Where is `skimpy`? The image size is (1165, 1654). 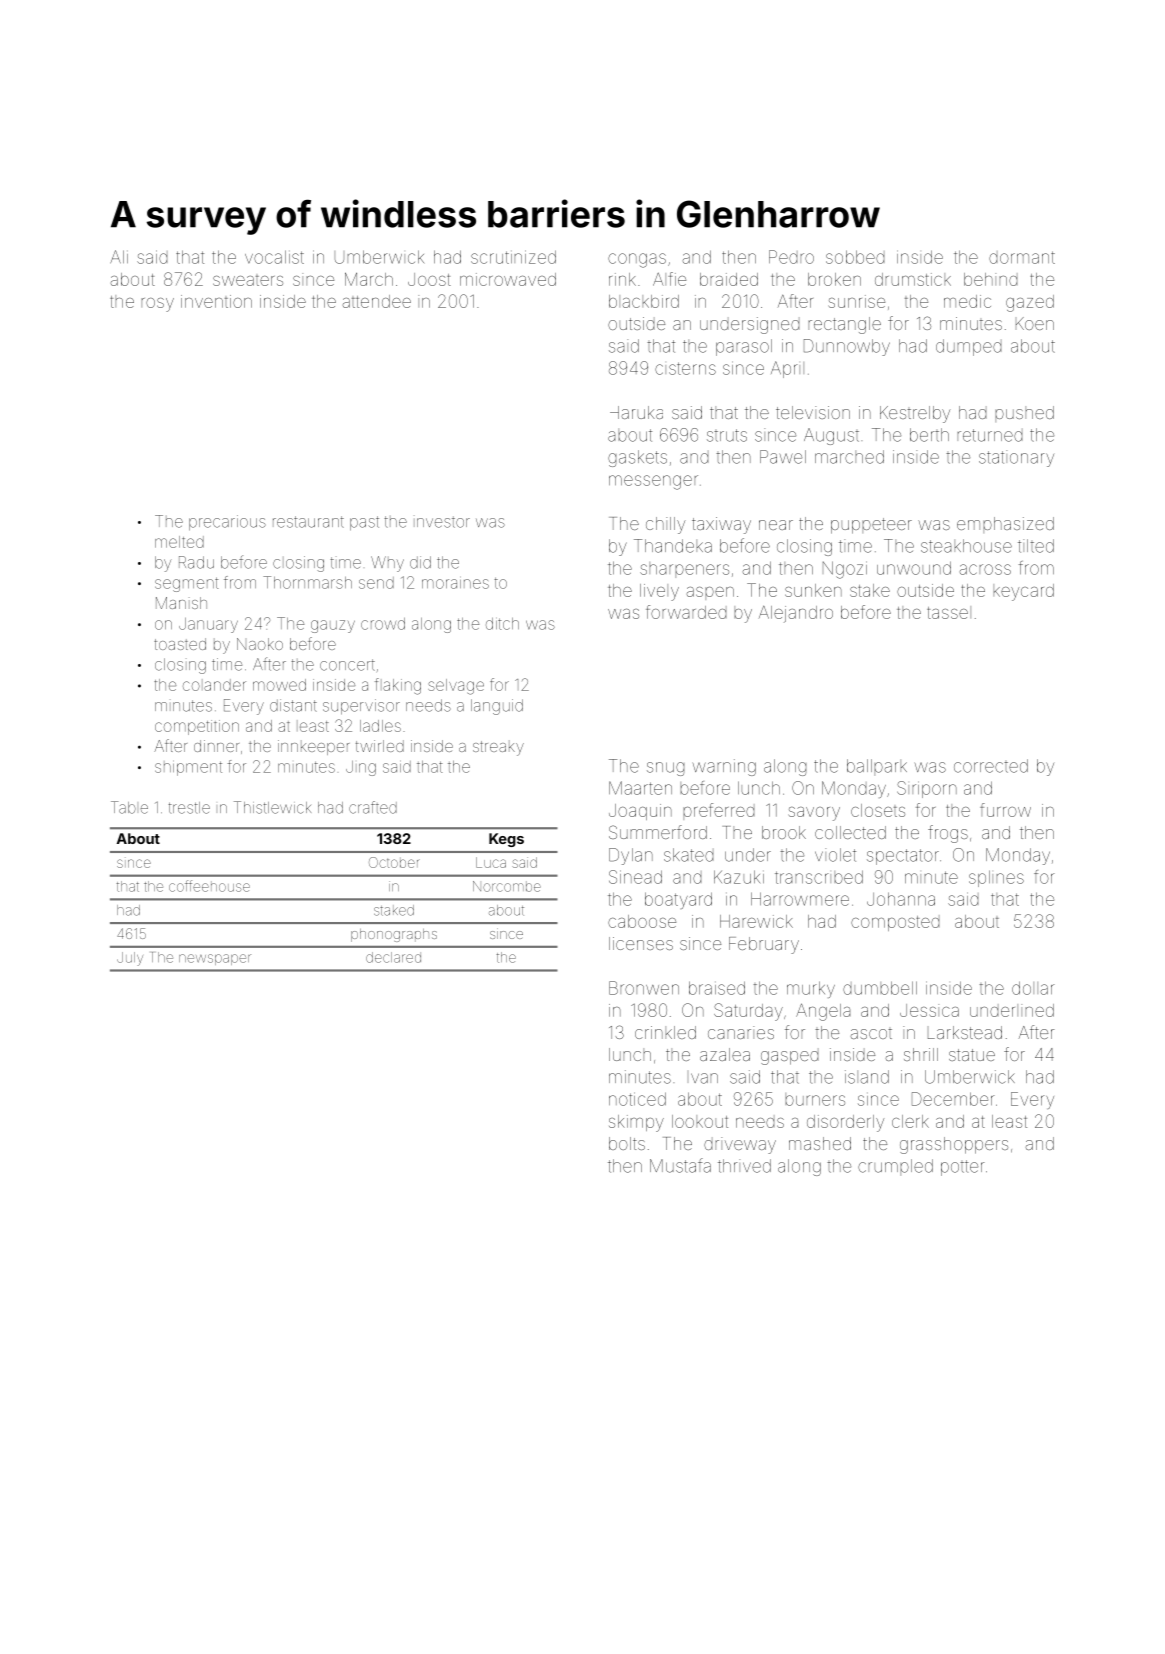 skimpy is located at coordinates (636, 1123).
